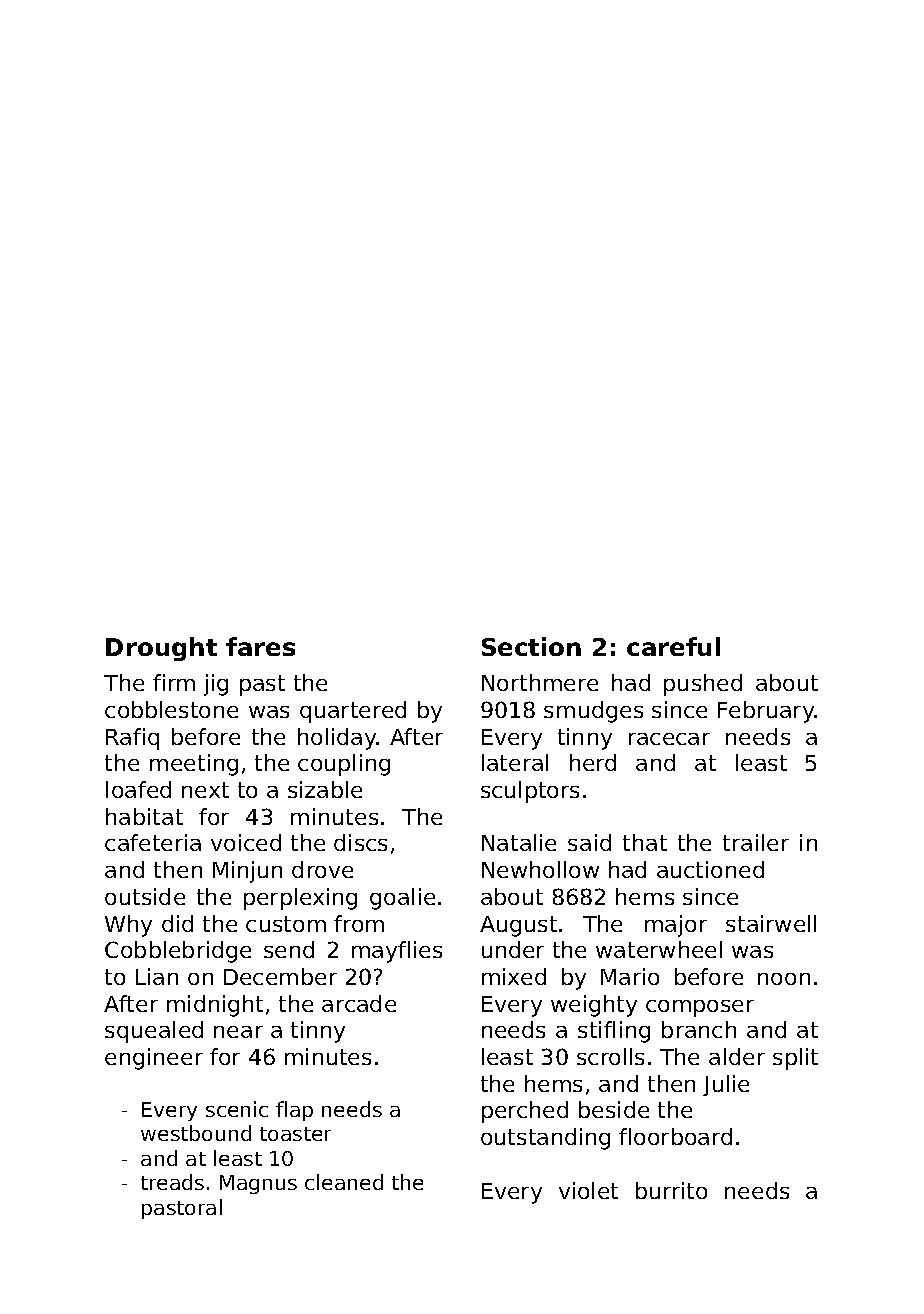 This page has width=924, height=1314. Describe the element at coordinates (260, 646) in the page. I see `fares` at that location.
